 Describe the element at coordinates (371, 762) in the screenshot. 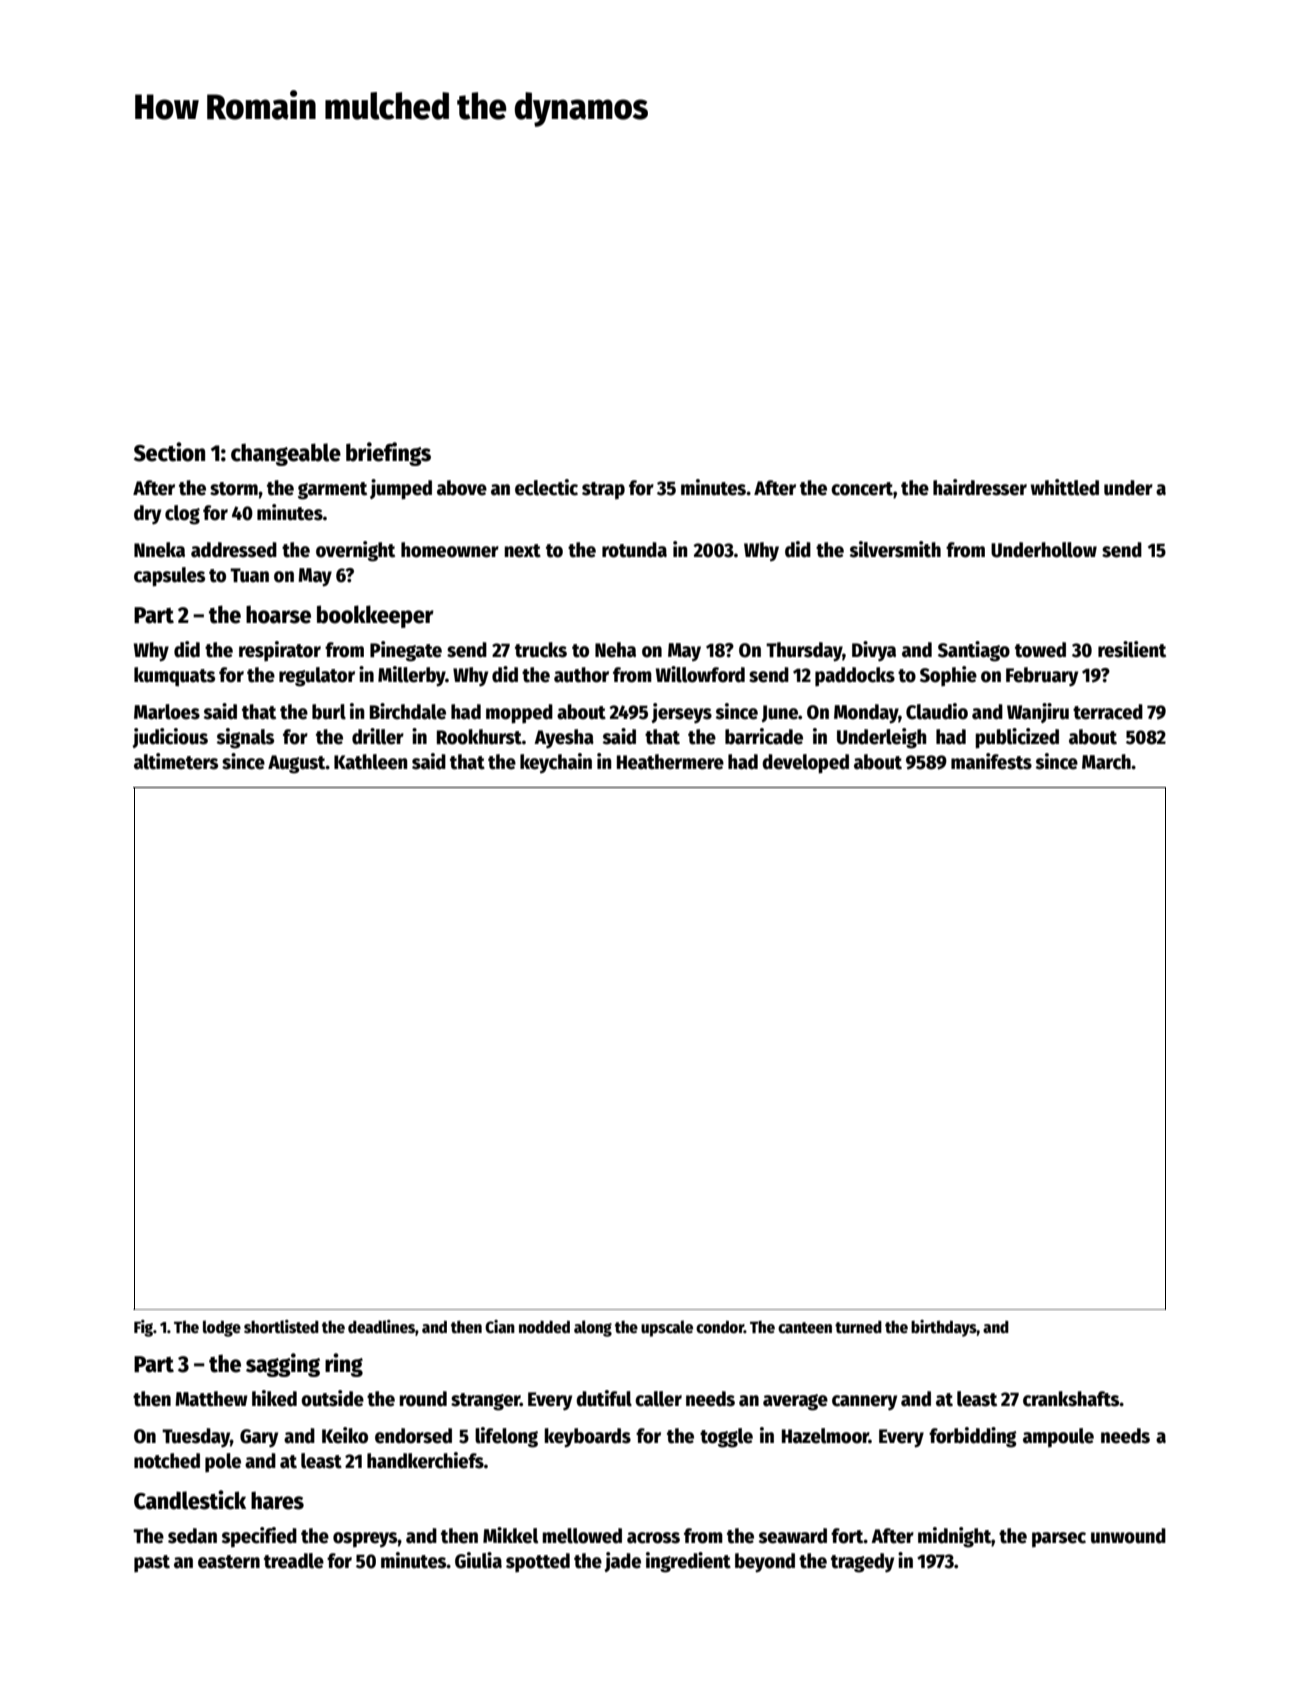

I see `Kathleen` at that location.
